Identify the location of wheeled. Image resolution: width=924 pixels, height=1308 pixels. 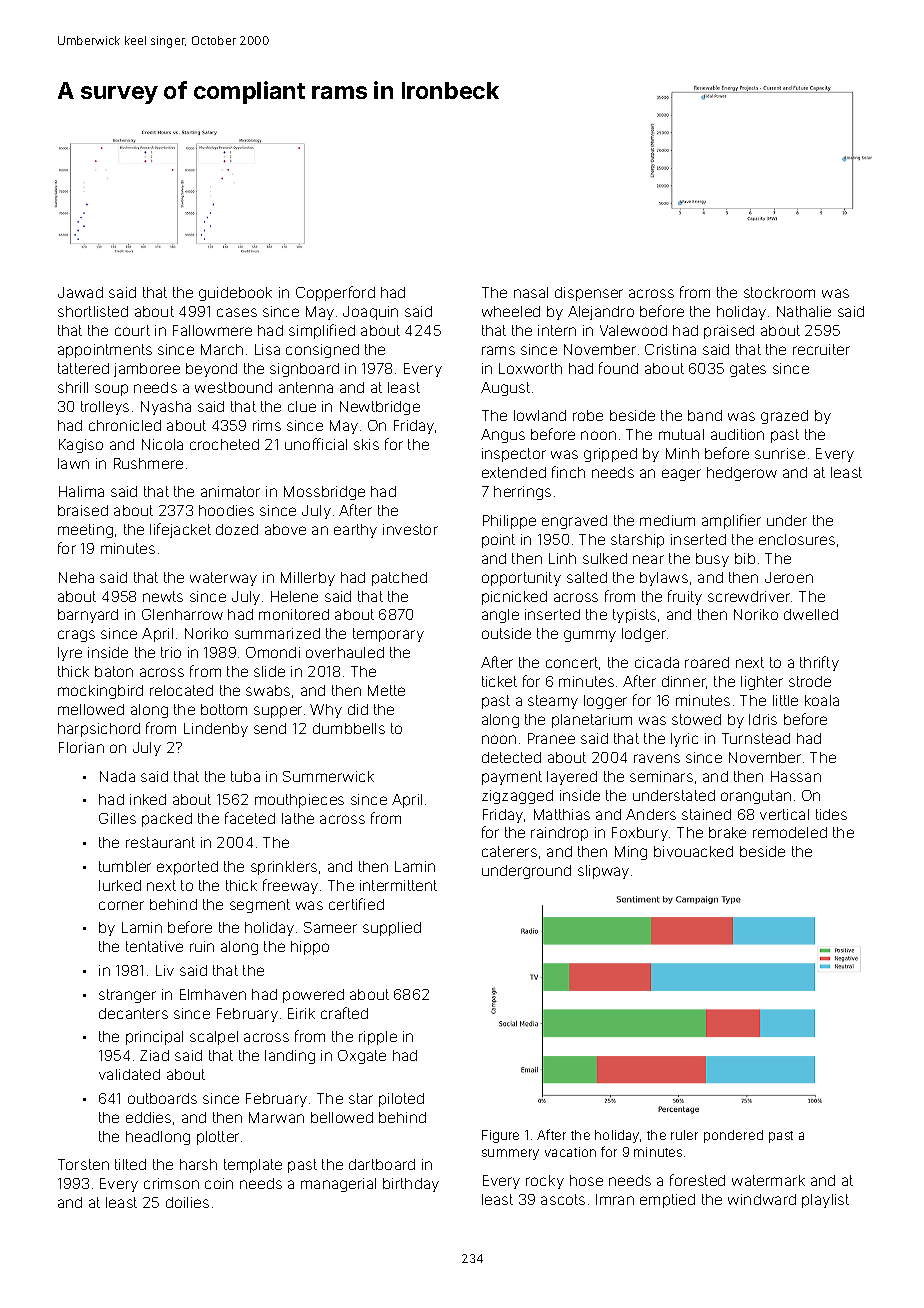
(511, 311).
